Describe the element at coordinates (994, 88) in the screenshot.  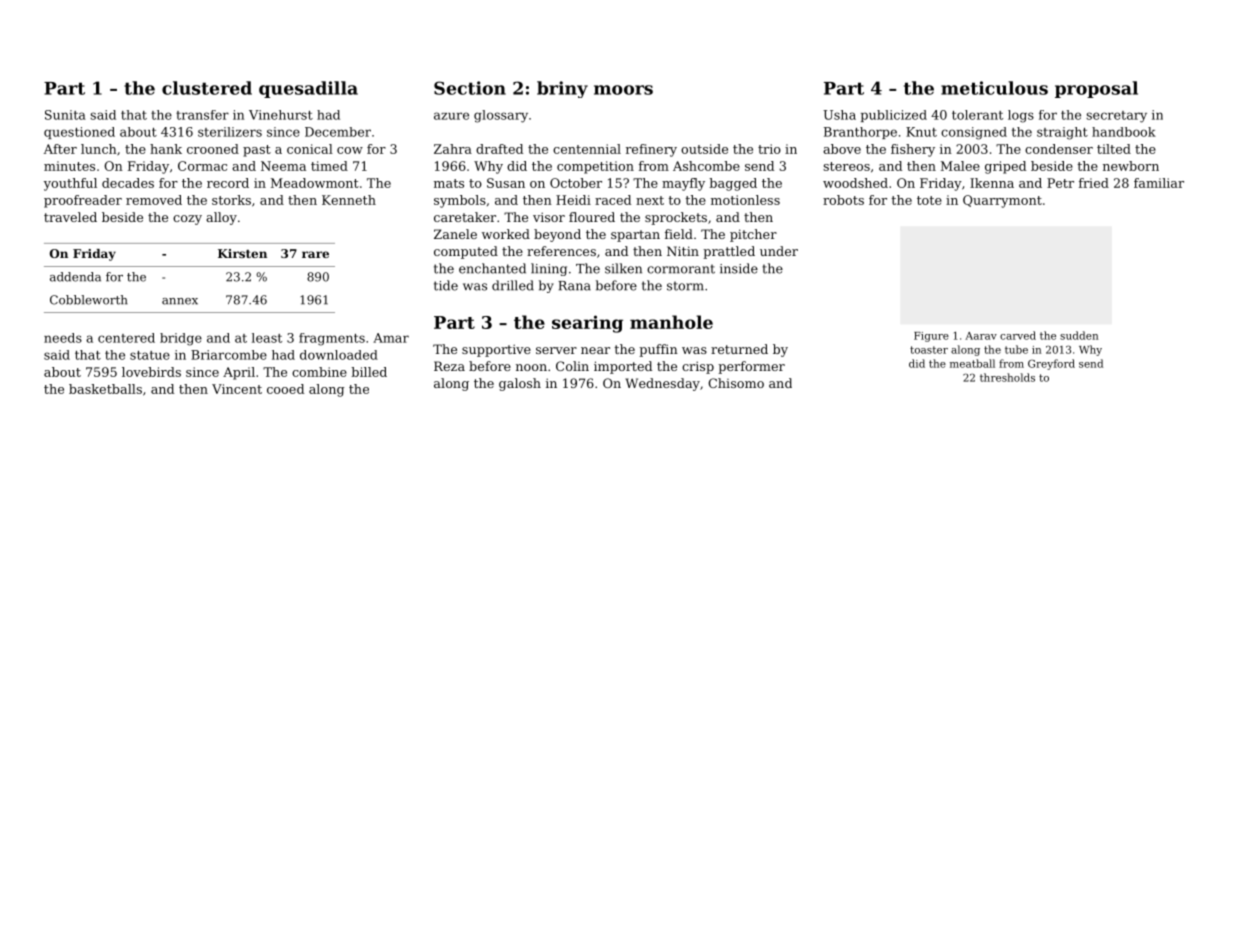
I see `meticulous` at that location.
